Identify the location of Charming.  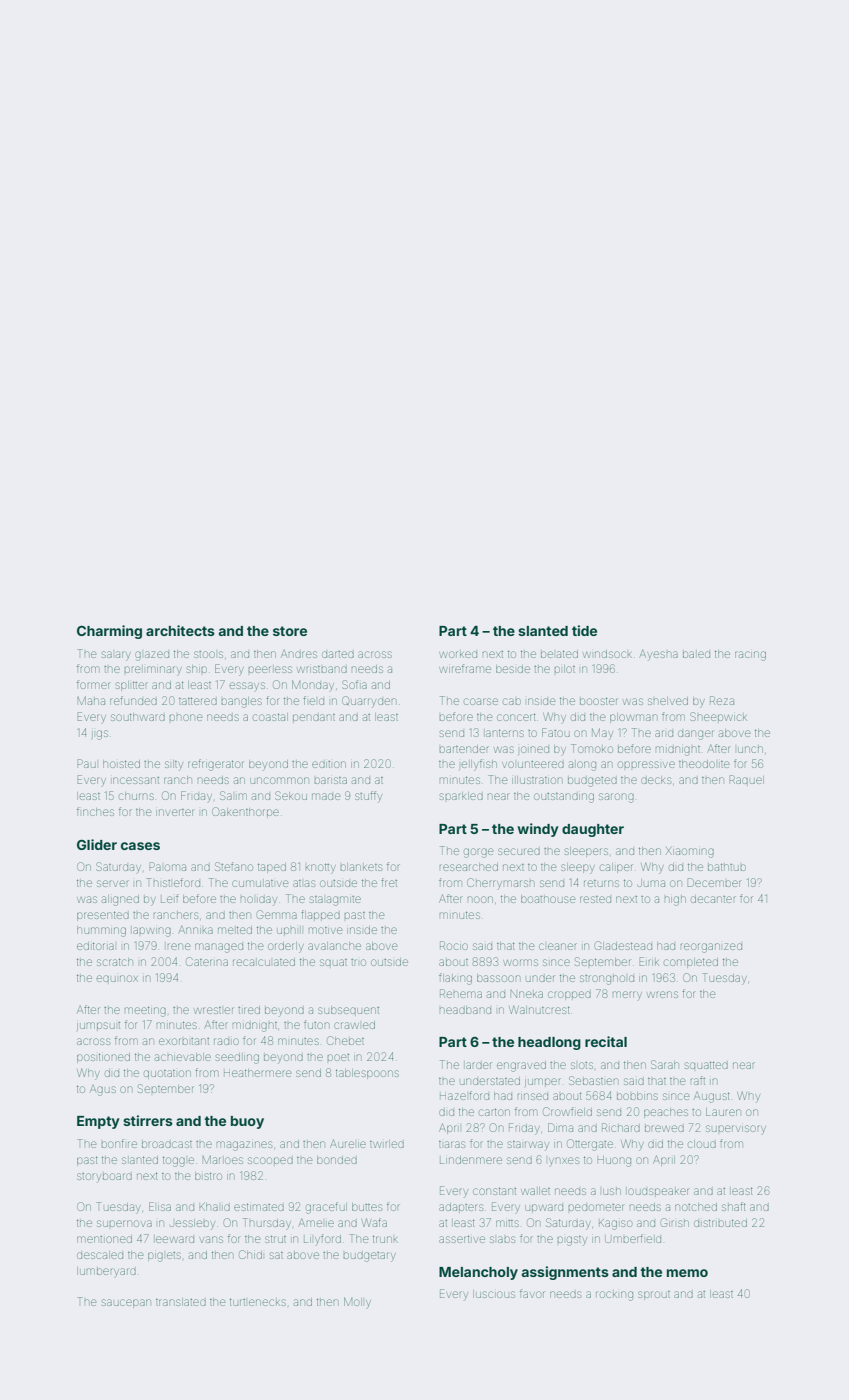
(109, 632).
